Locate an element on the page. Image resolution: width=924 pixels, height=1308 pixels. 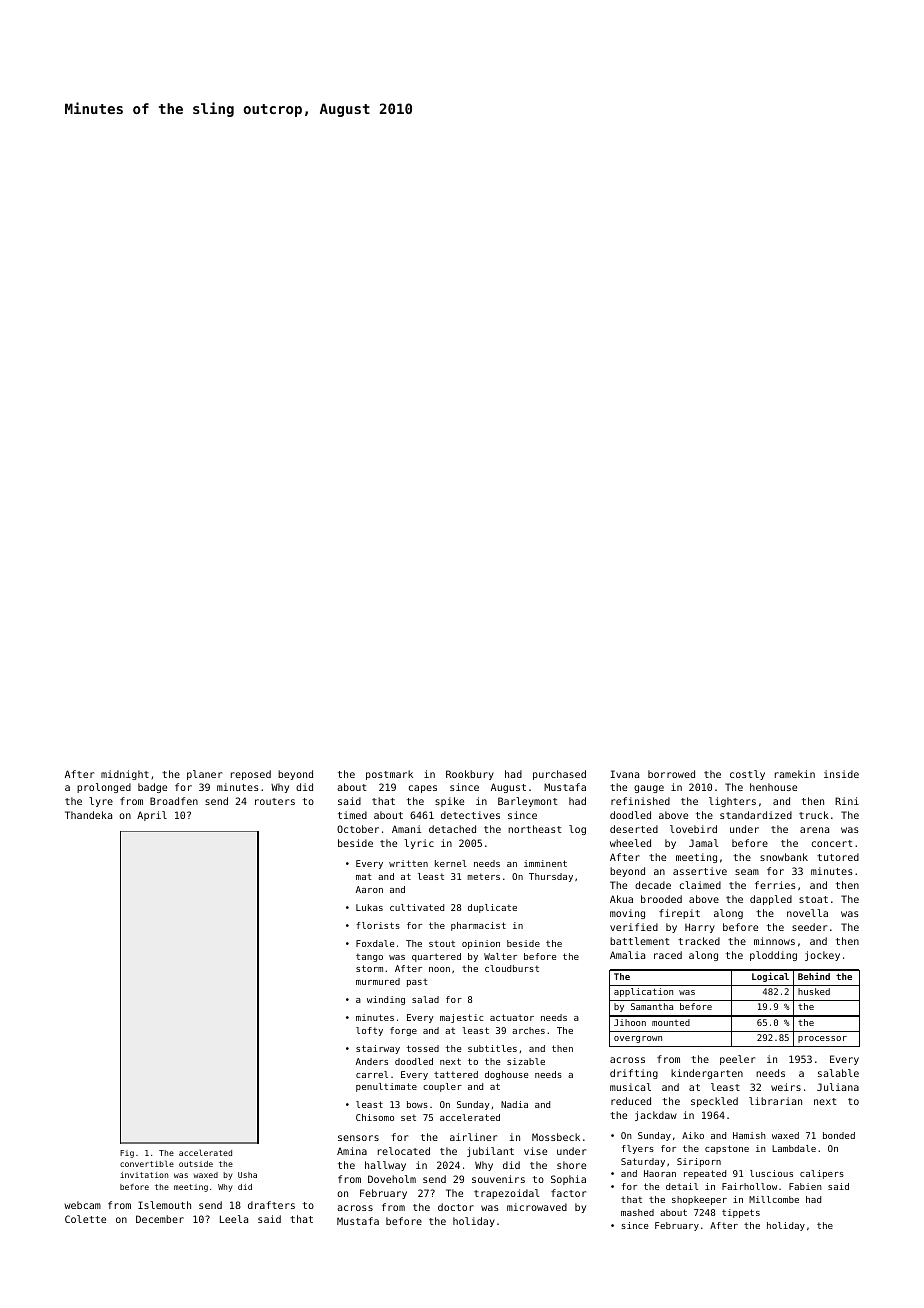
tippets is located at coordinates (741, 1213).
